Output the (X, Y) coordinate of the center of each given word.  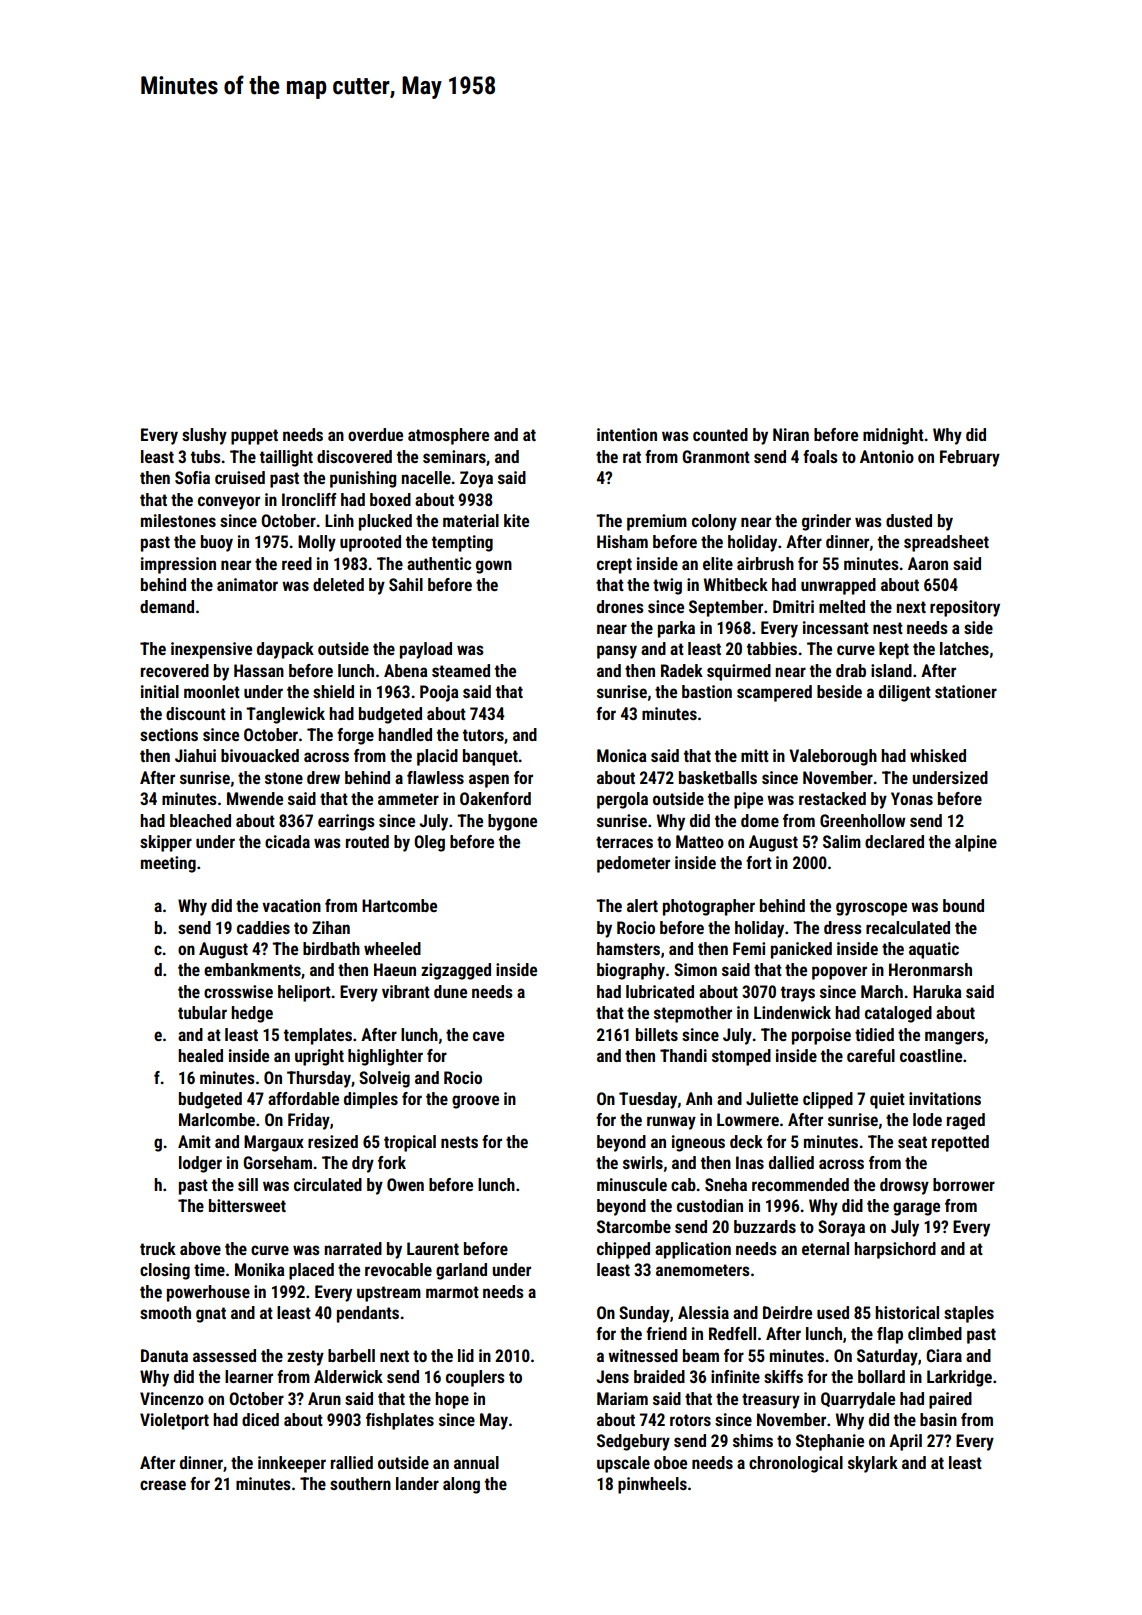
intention (627, 434)
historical (907, 1312)
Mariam (622, 1398)
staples (969, 1314)
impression (178, 565)
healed (200, 1055)
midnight (893, 436)
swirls (643, 1162)
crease (163, 1485)
